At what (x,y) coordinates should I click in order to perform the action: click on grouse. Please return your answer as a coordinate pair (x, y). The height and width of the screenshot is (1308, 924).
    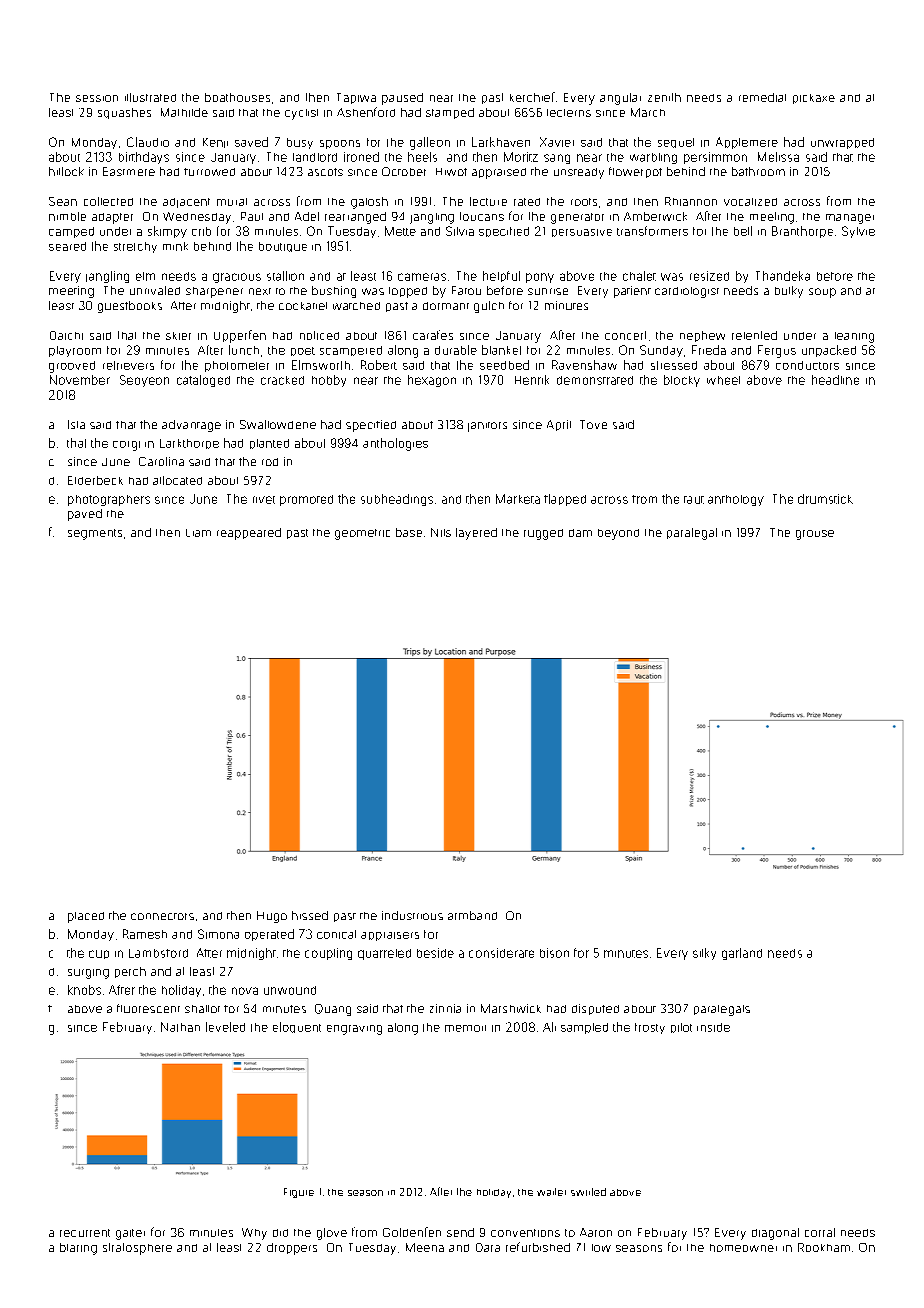
    Looking at the image, I should click on (815, 535).
